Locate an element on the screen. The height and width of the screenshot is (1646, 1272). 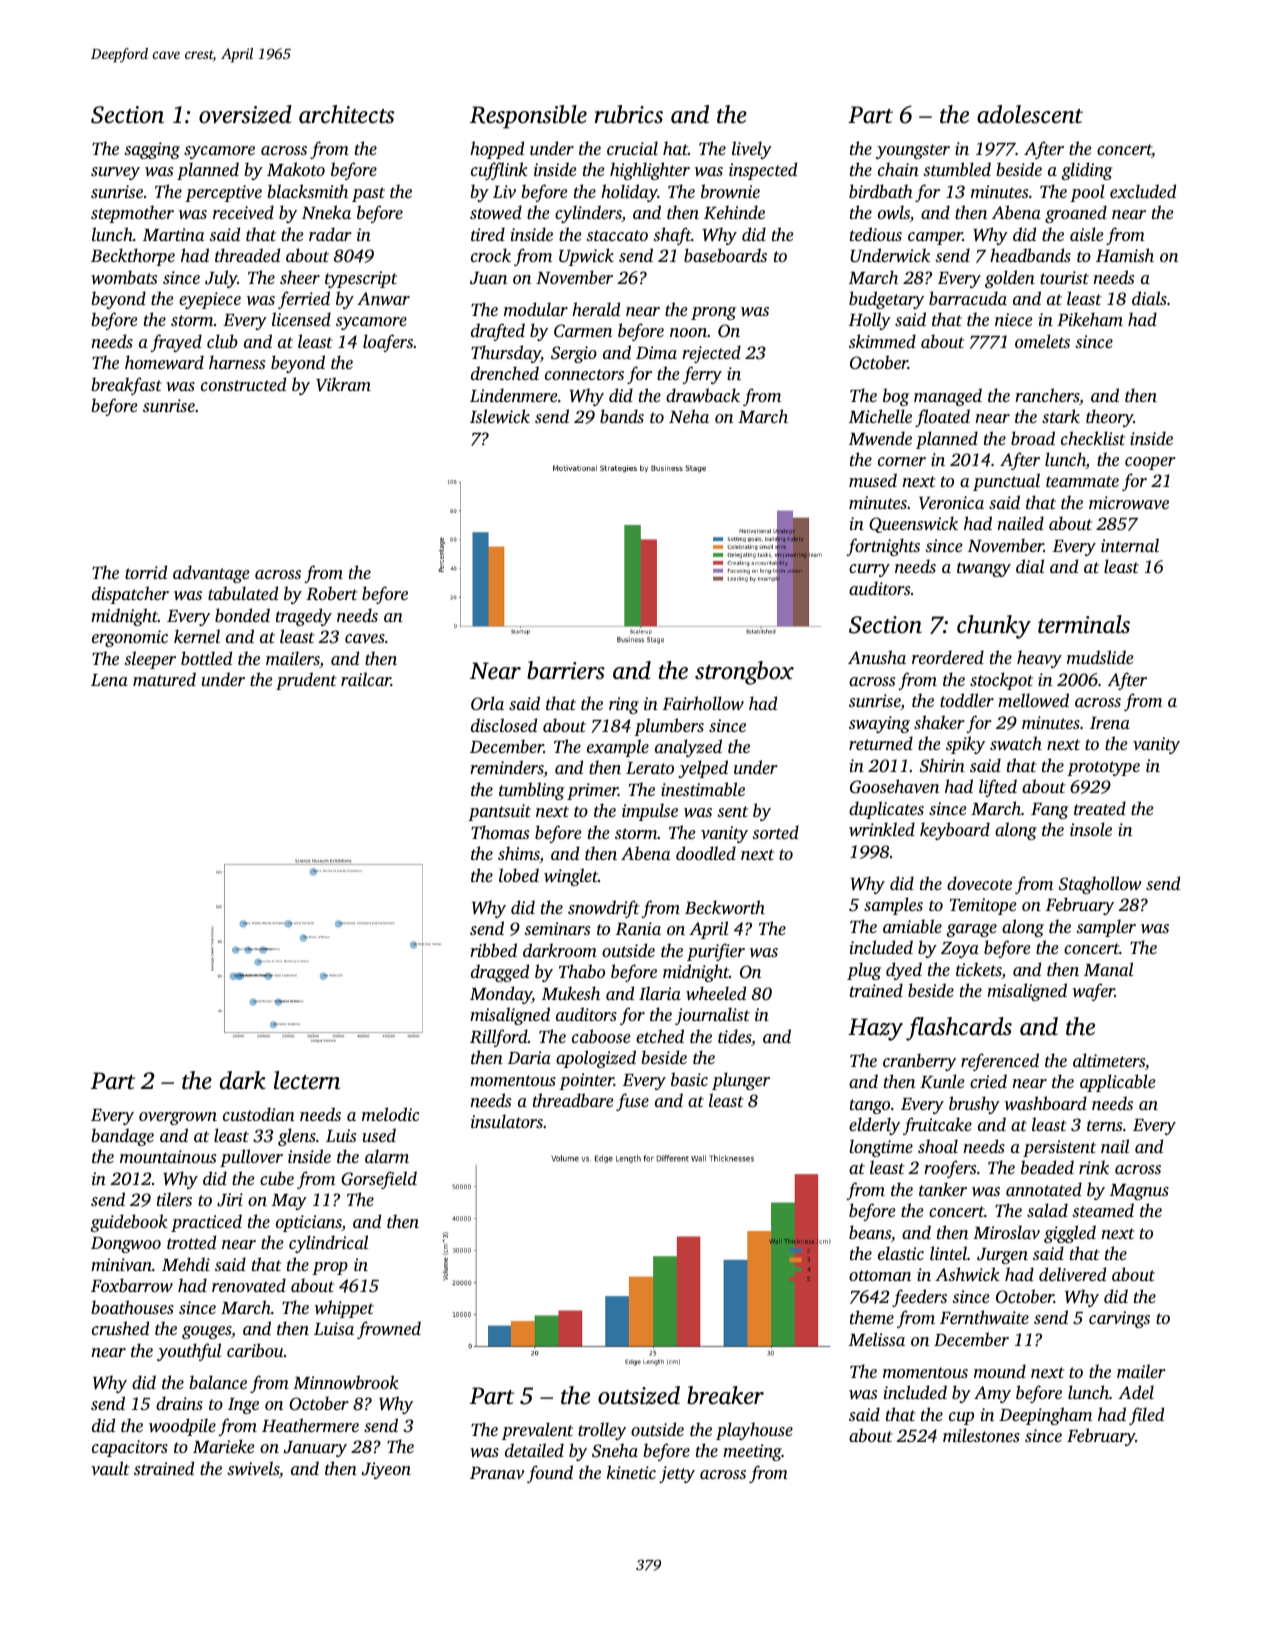
opticians is located at coordinates (309, 1223).
